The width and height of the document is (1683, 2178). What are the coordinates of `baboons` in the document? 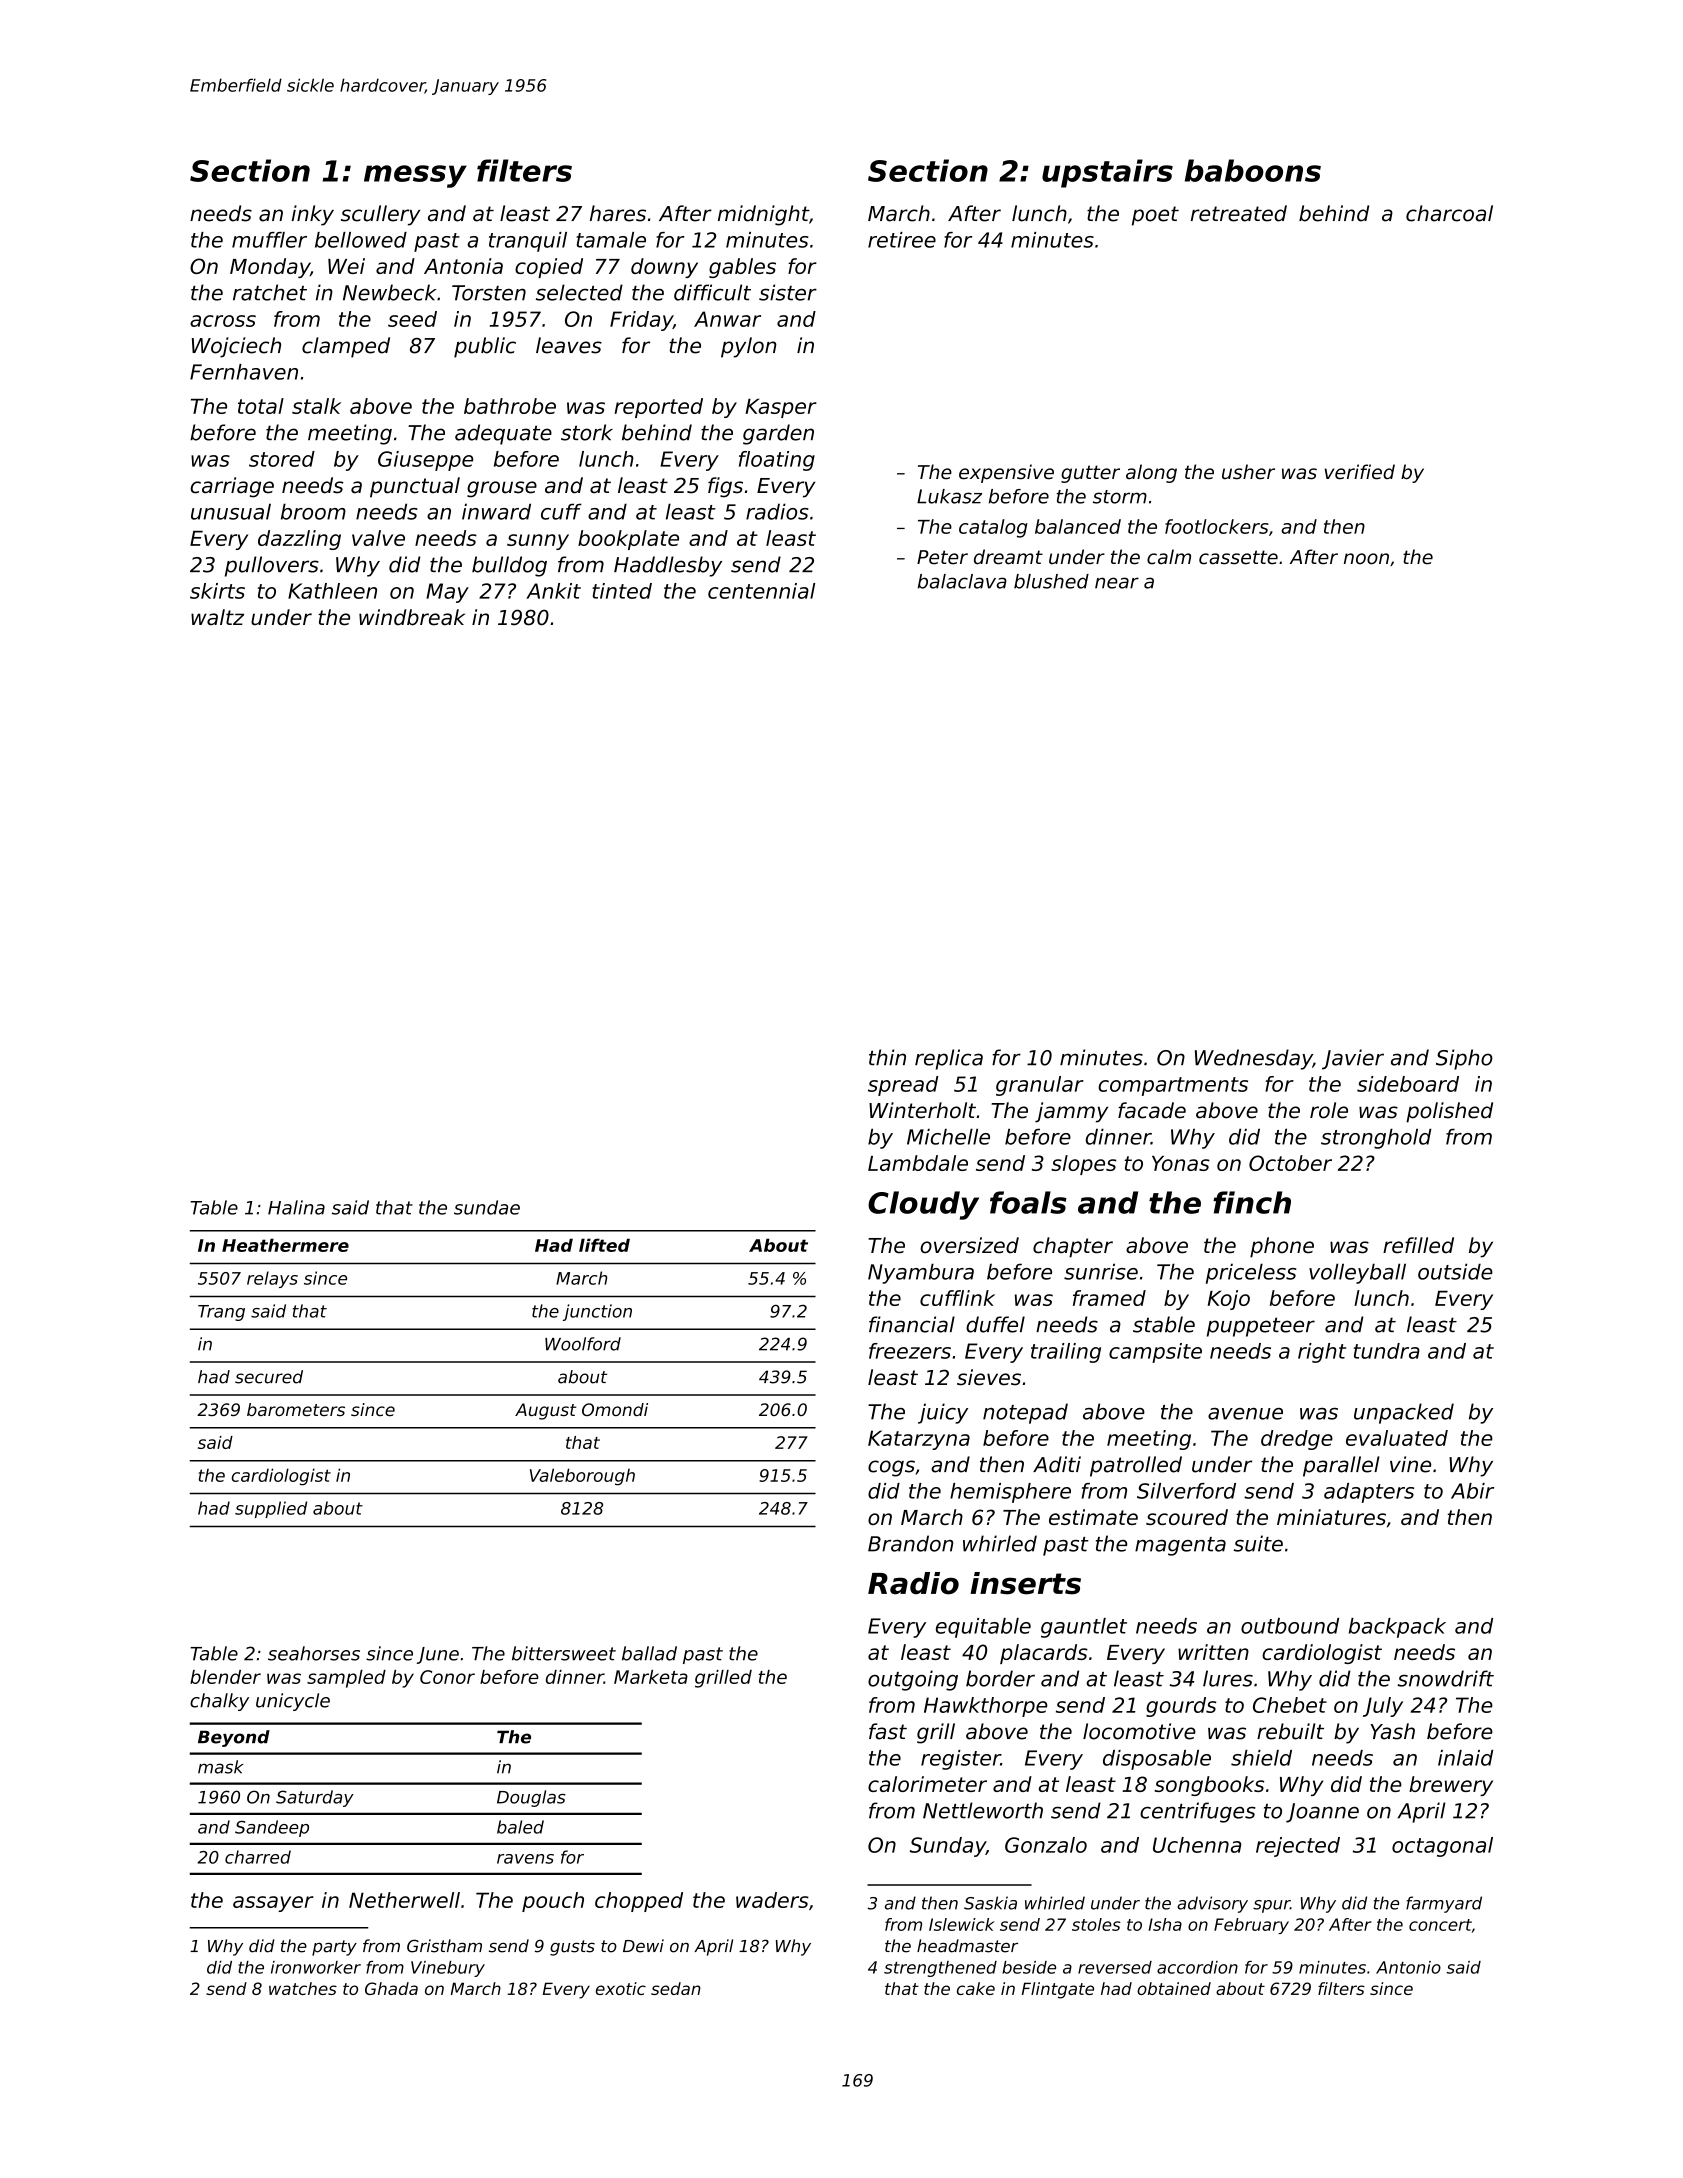 It's located at (1253, 170).
